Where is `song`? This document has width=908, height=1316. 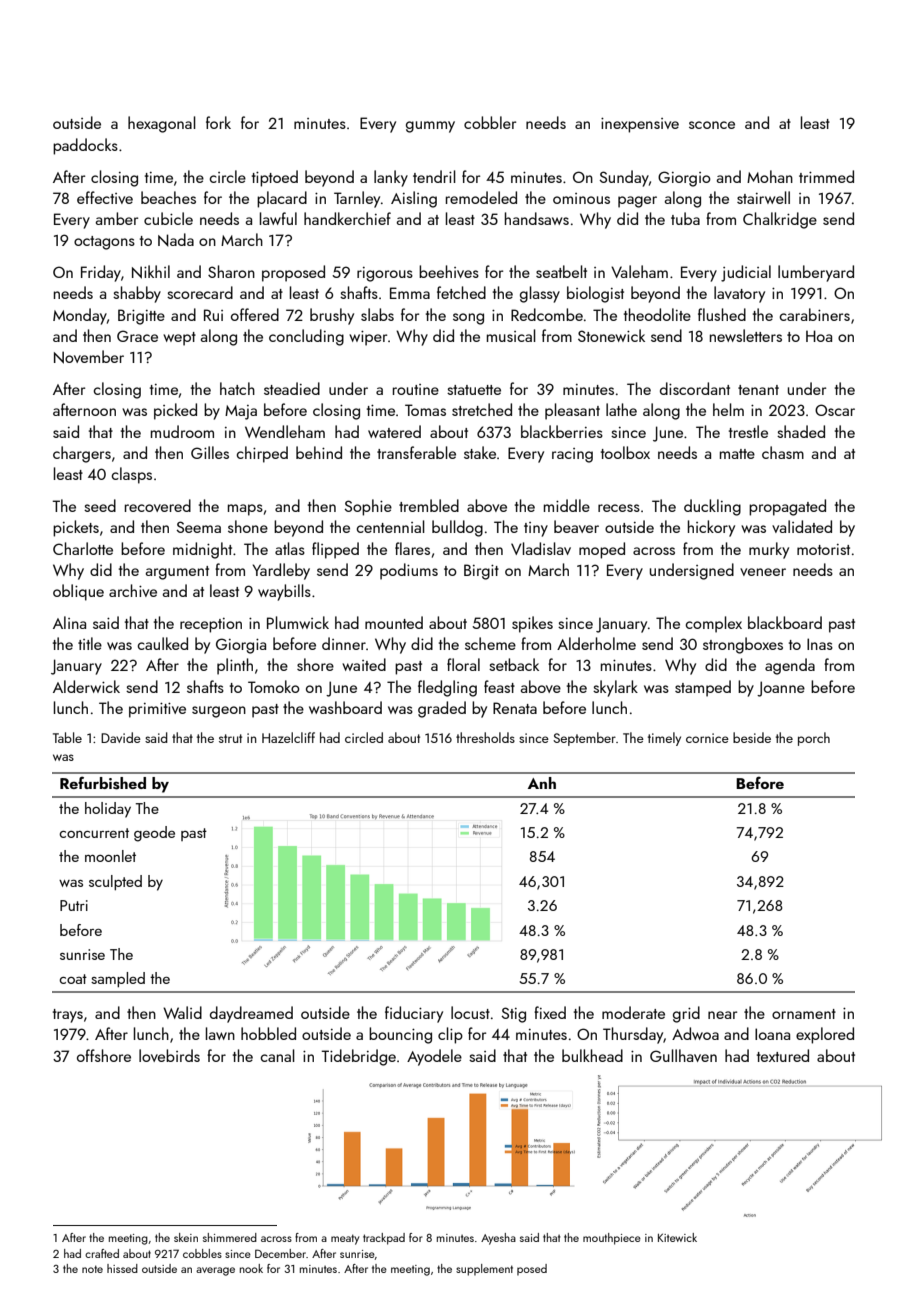 song is located at coordinates (468, 319).
